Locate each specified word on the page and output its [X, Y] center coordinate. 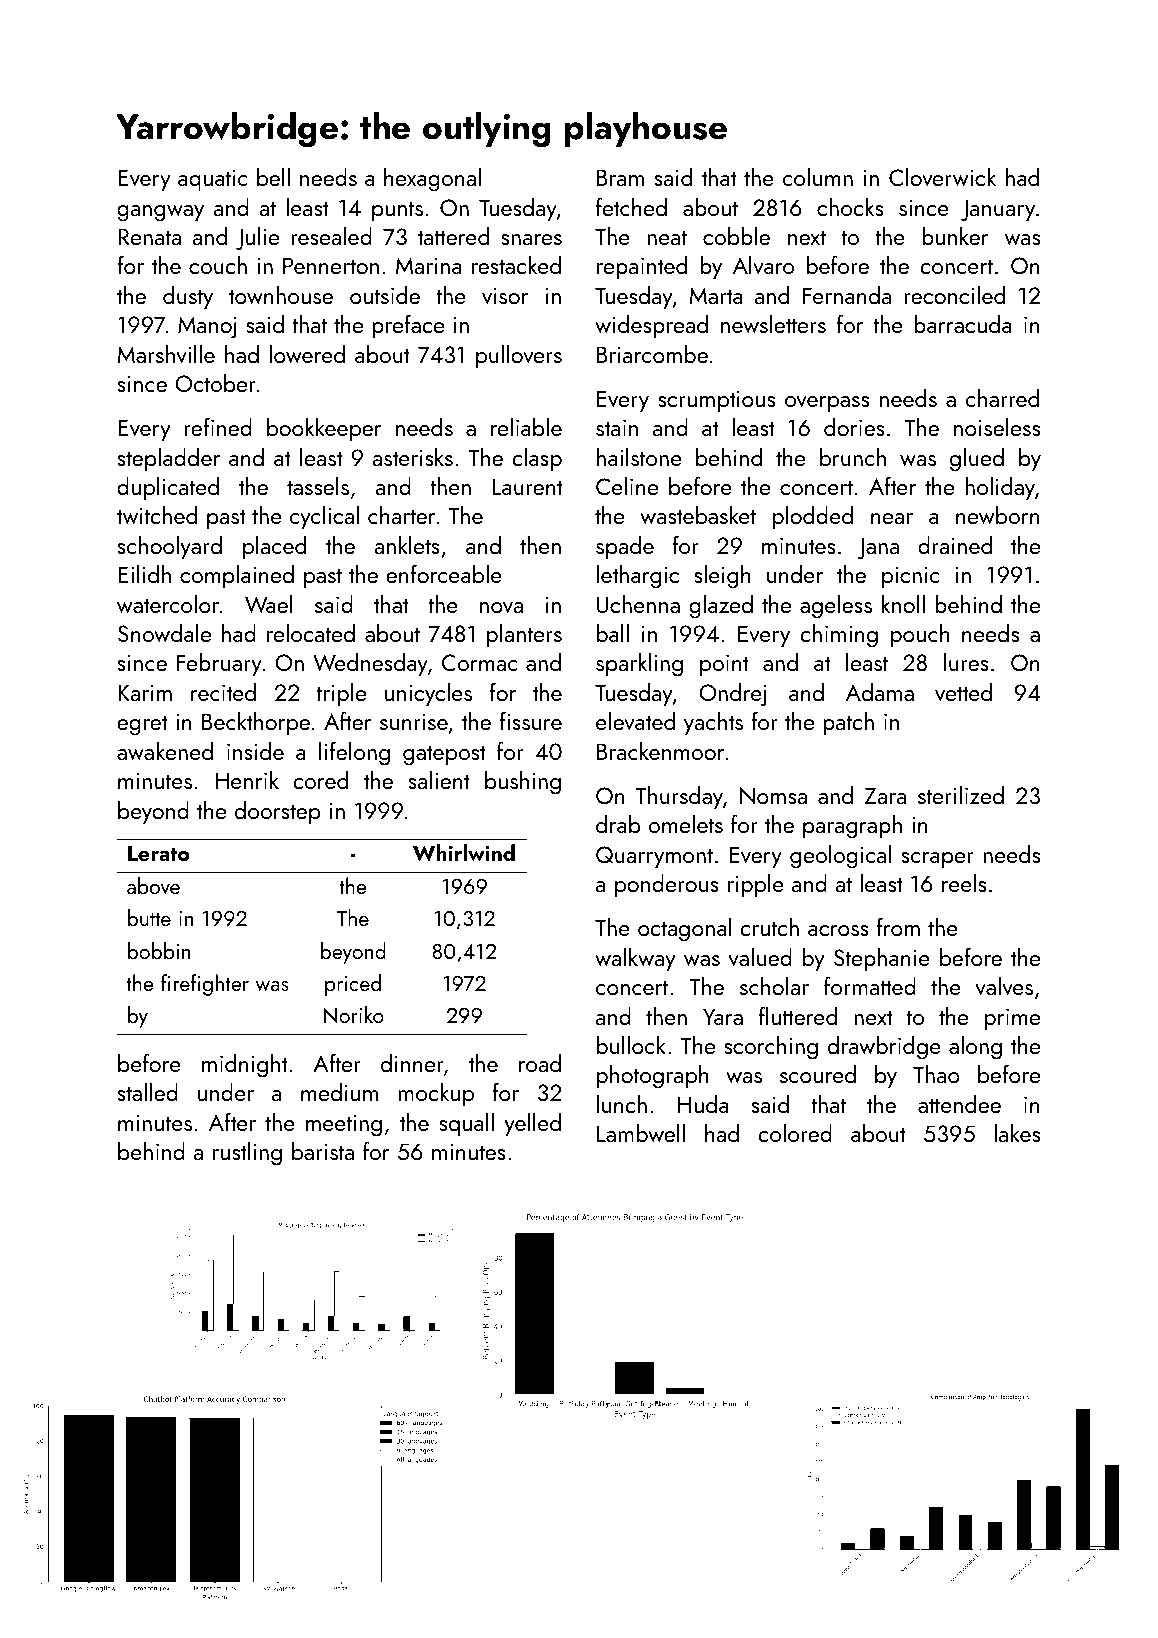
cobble [736, 236]
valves [1004, 986]
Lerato [158, 853]
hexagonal [432, 180]
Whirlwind [464, 853]
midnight [244, 1066]
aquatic [212, 180]
